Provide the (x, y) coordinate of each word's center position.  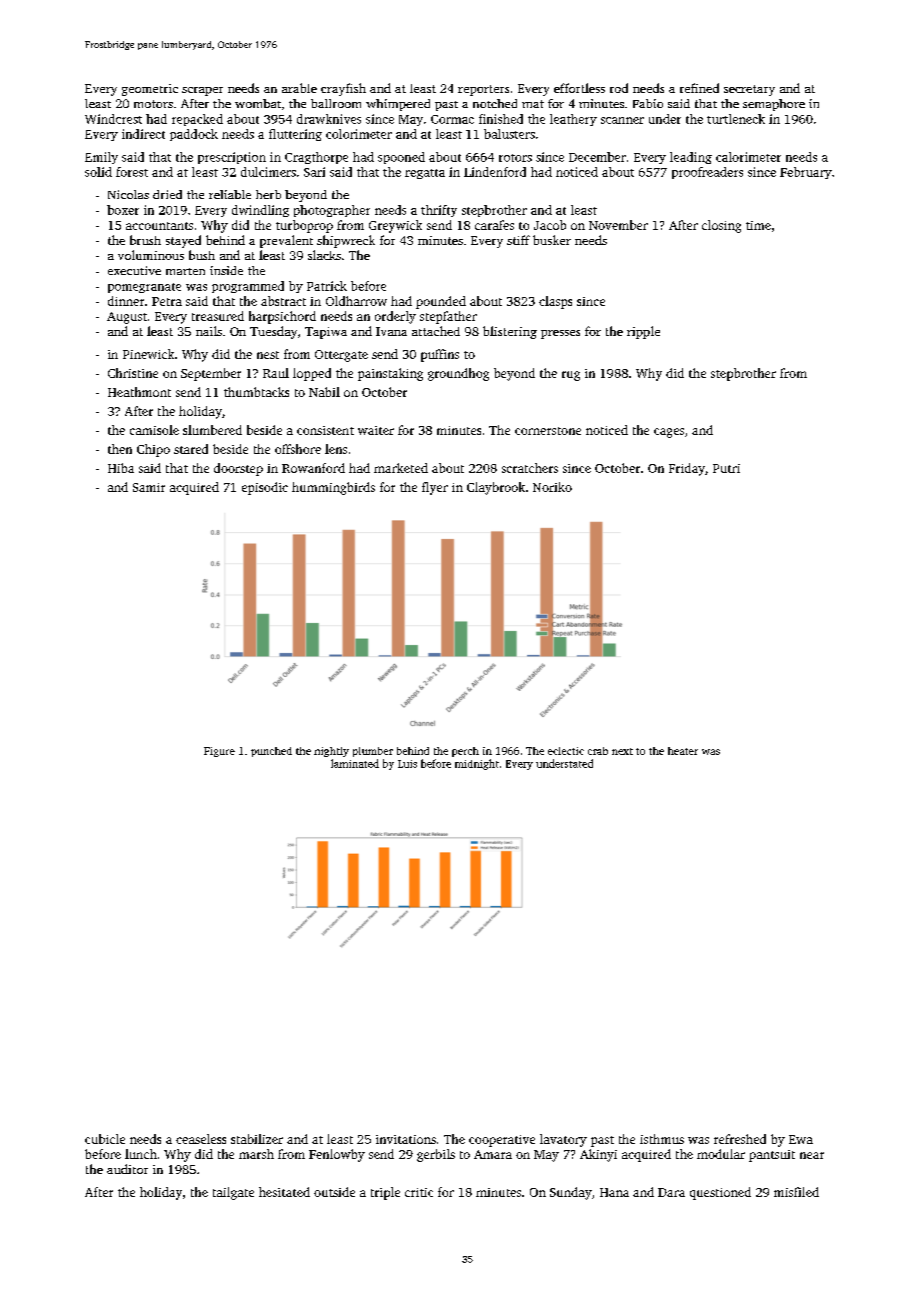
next (622, 751)
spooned (401, 158)
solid (98, 172)
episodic (265, 488)
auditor (127, 1169)
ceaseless (201, 1139)
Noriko (552, 487)
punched (271, 752)
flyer (435, 488)
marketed (401, 468)
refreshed (740, 1139)
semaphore (774, 105)
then (120, 449)
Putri (726, 468)
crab (598, 751)
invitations (406, 1139)
